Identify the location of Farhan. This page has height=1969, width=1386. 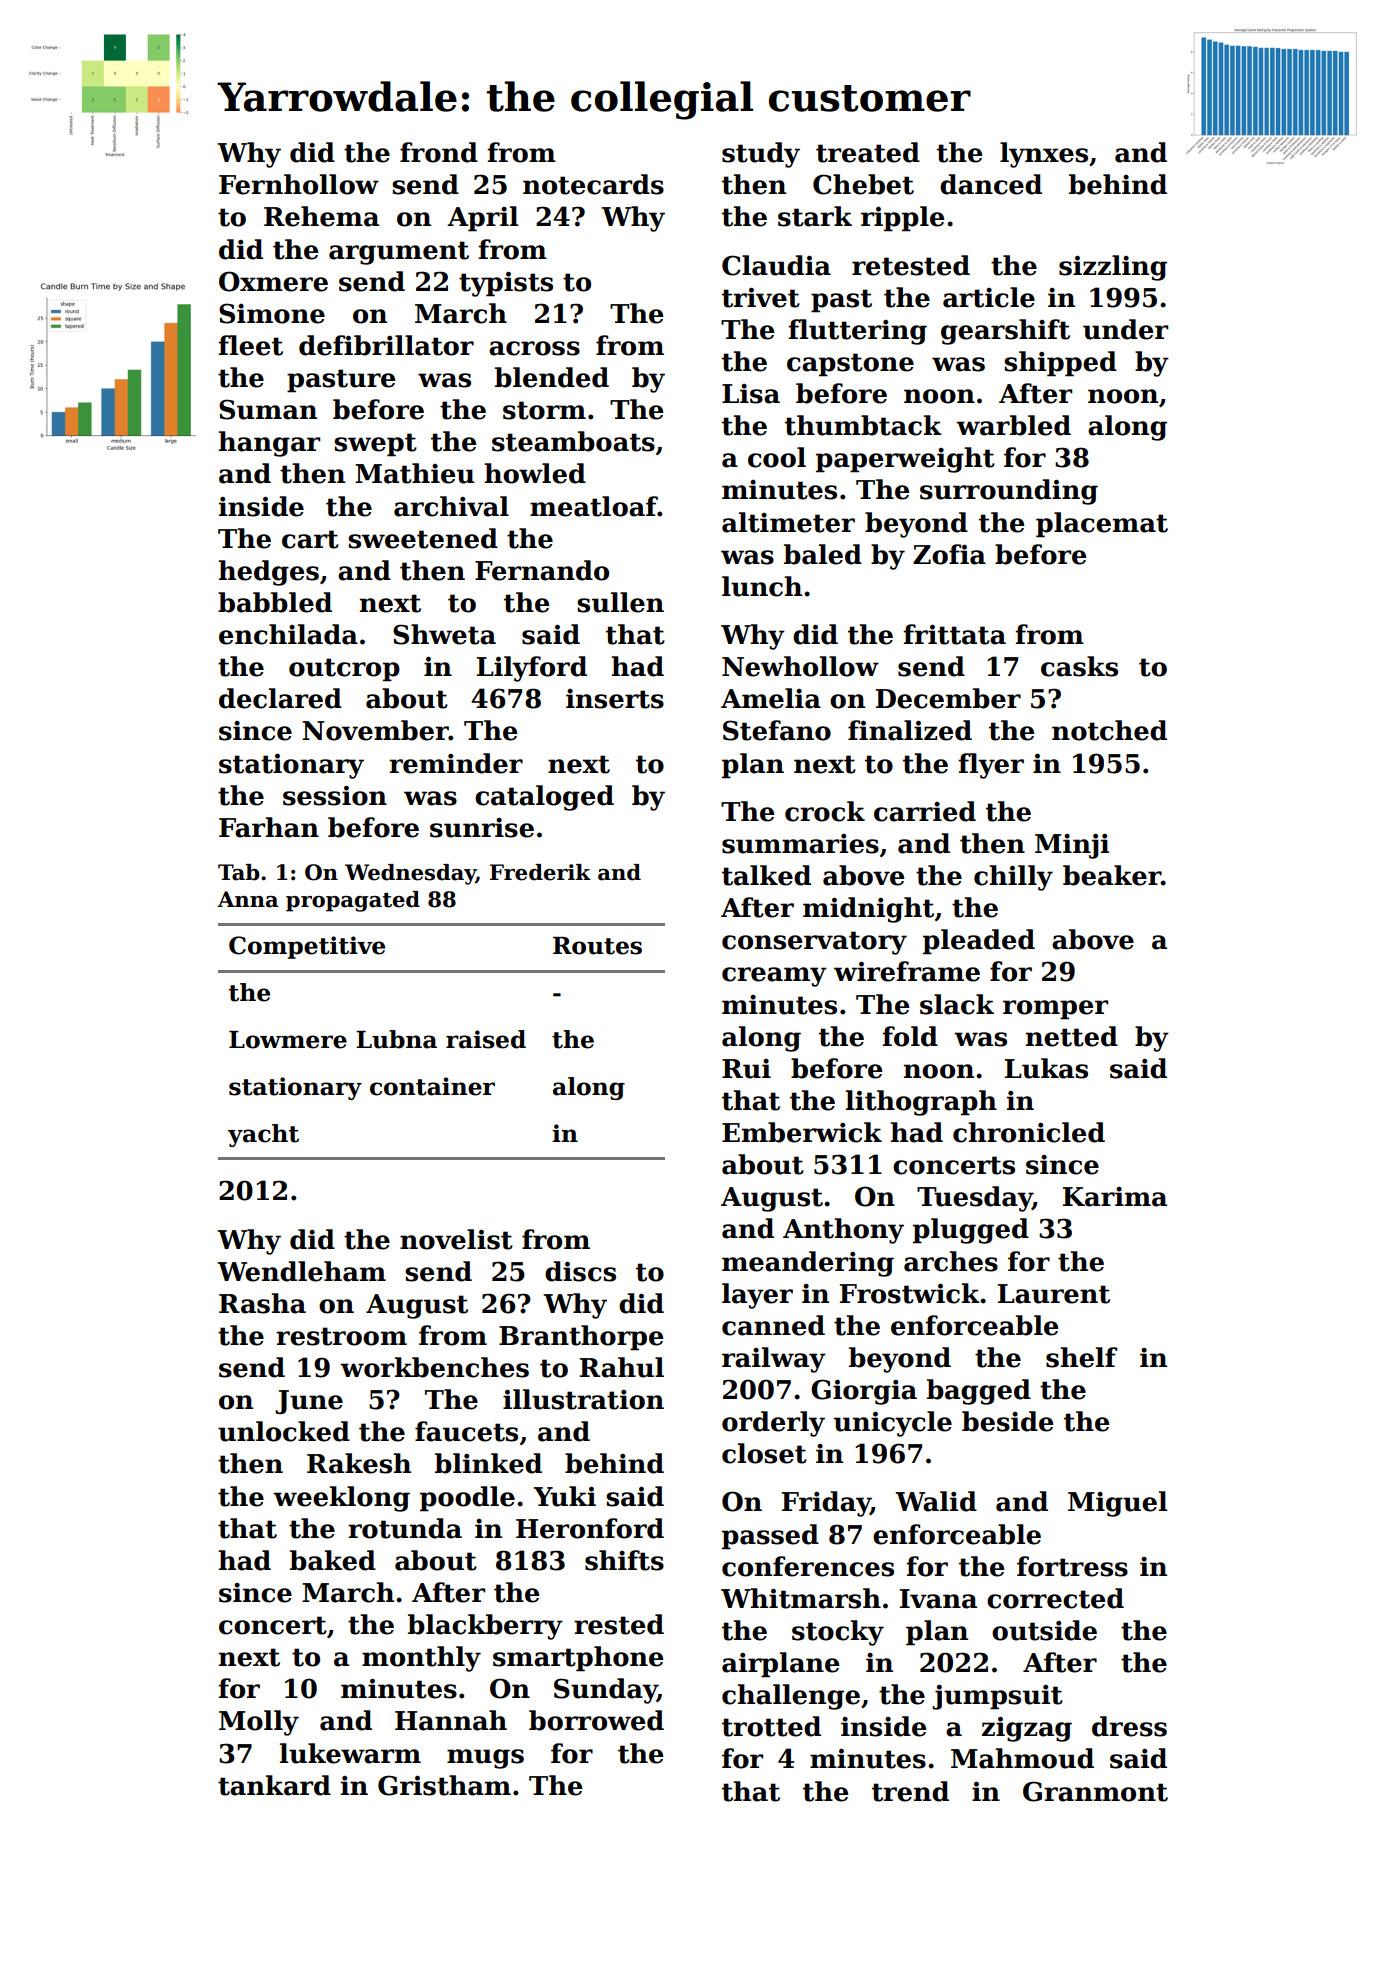
(269, 827).
